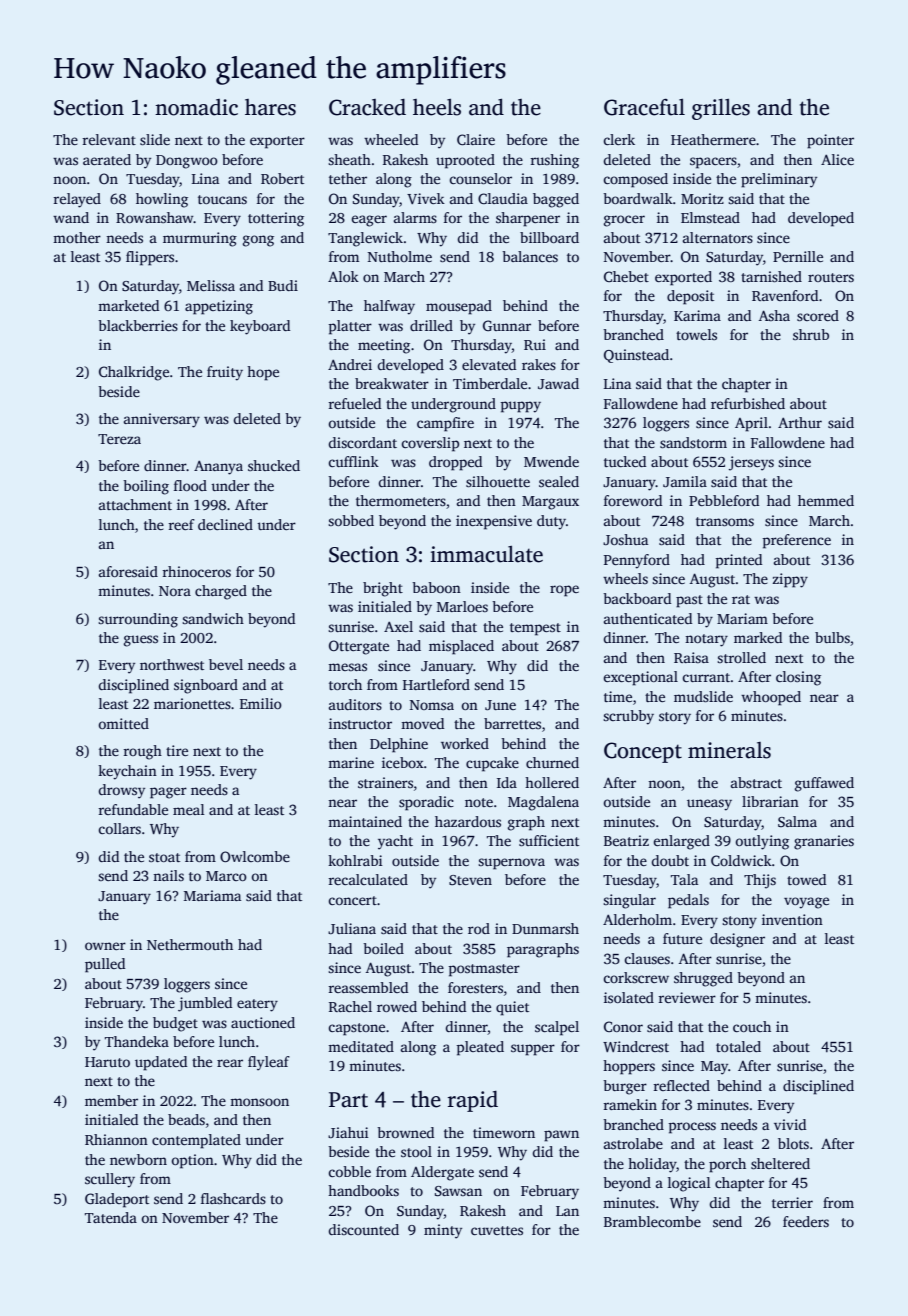 The image size is (908, 1316). Describe the element at coordinates (824, 784) in the image. I see `guffawed` at that location.
